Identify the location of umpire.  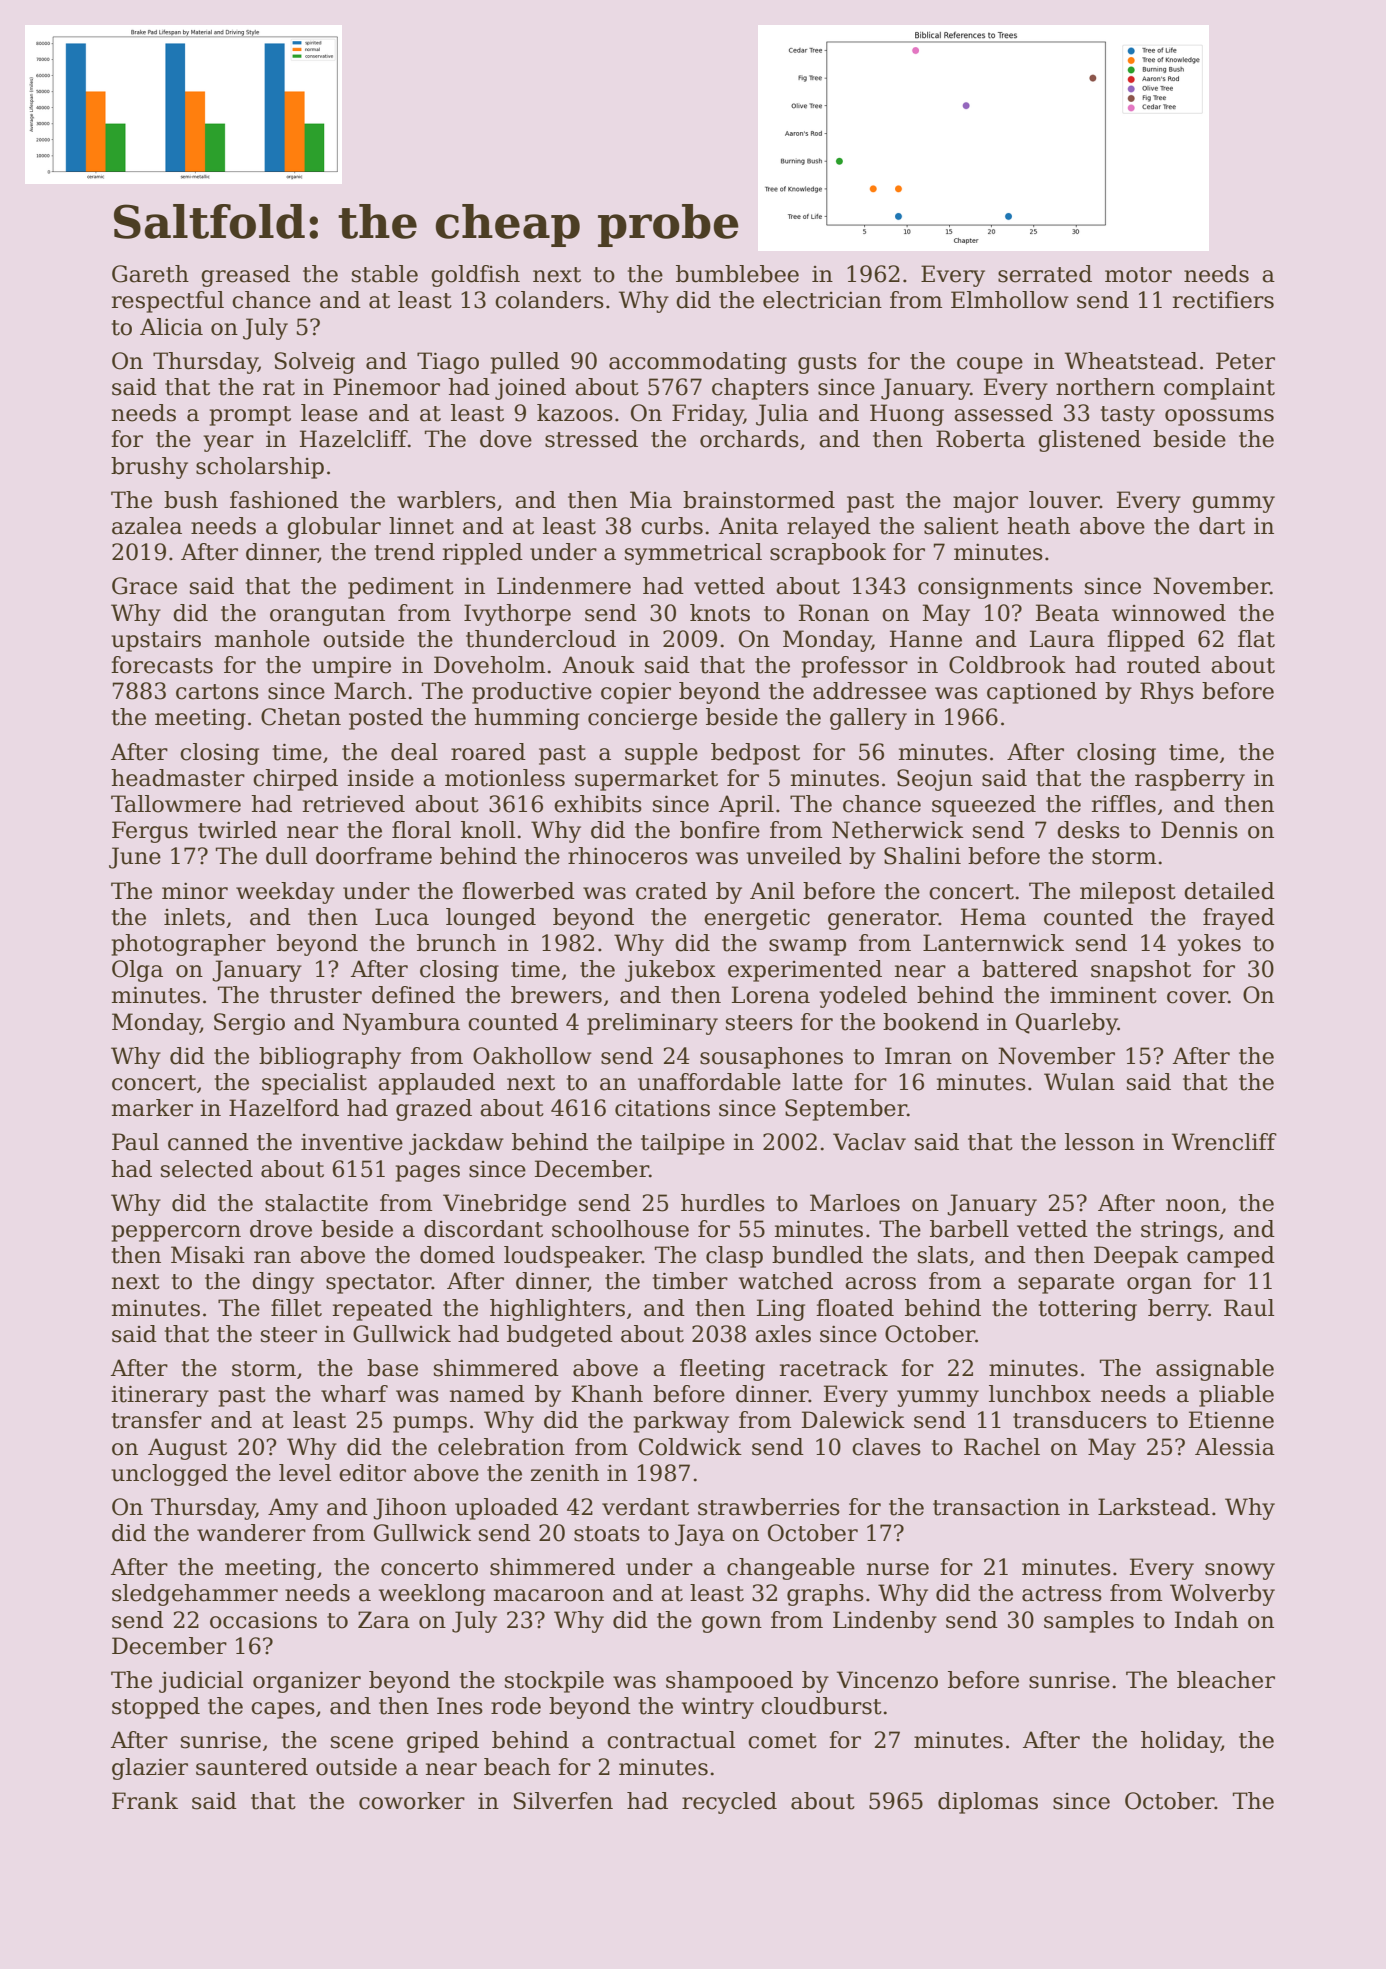
(351, 667).
